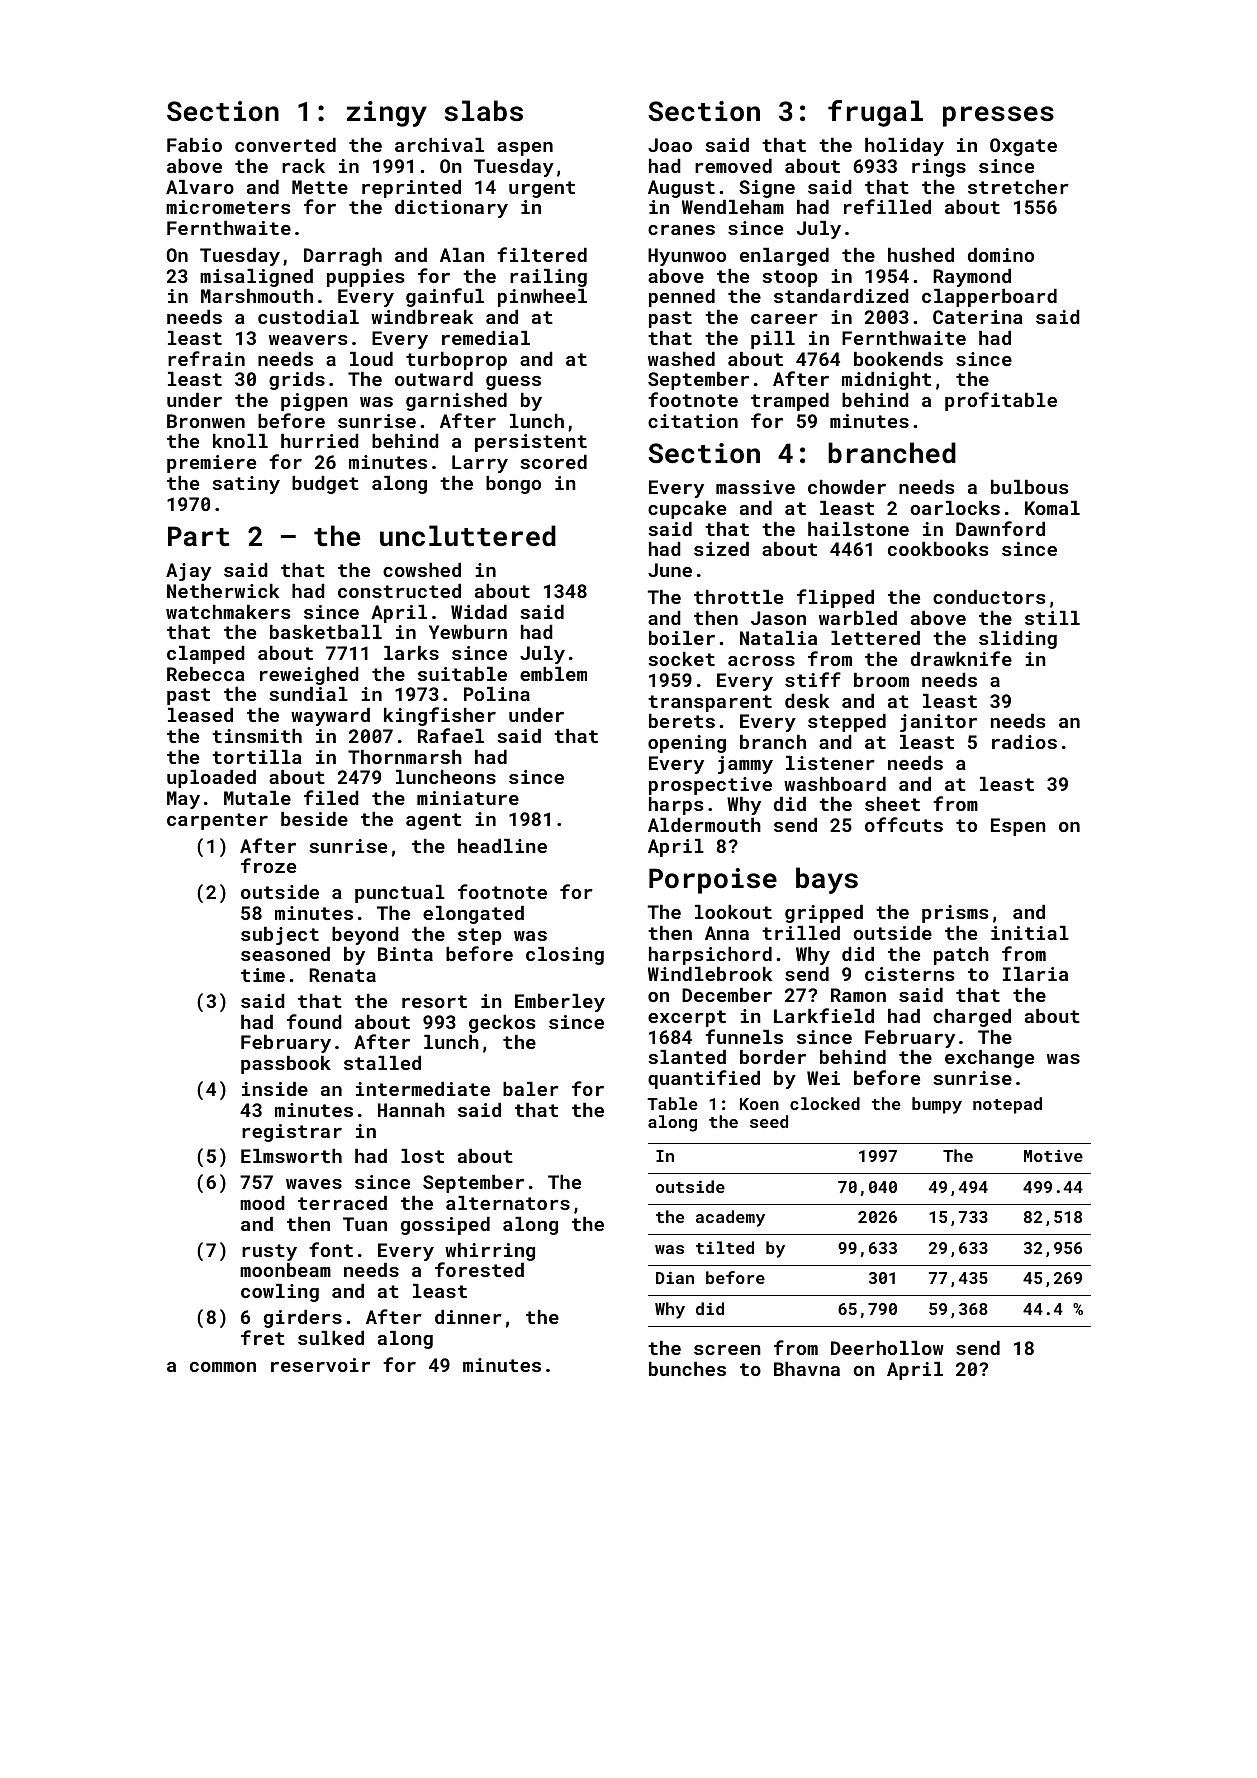 The width and height of the screenshot is (1257, 1778). I want to click on sundial, so click(308, 694).
